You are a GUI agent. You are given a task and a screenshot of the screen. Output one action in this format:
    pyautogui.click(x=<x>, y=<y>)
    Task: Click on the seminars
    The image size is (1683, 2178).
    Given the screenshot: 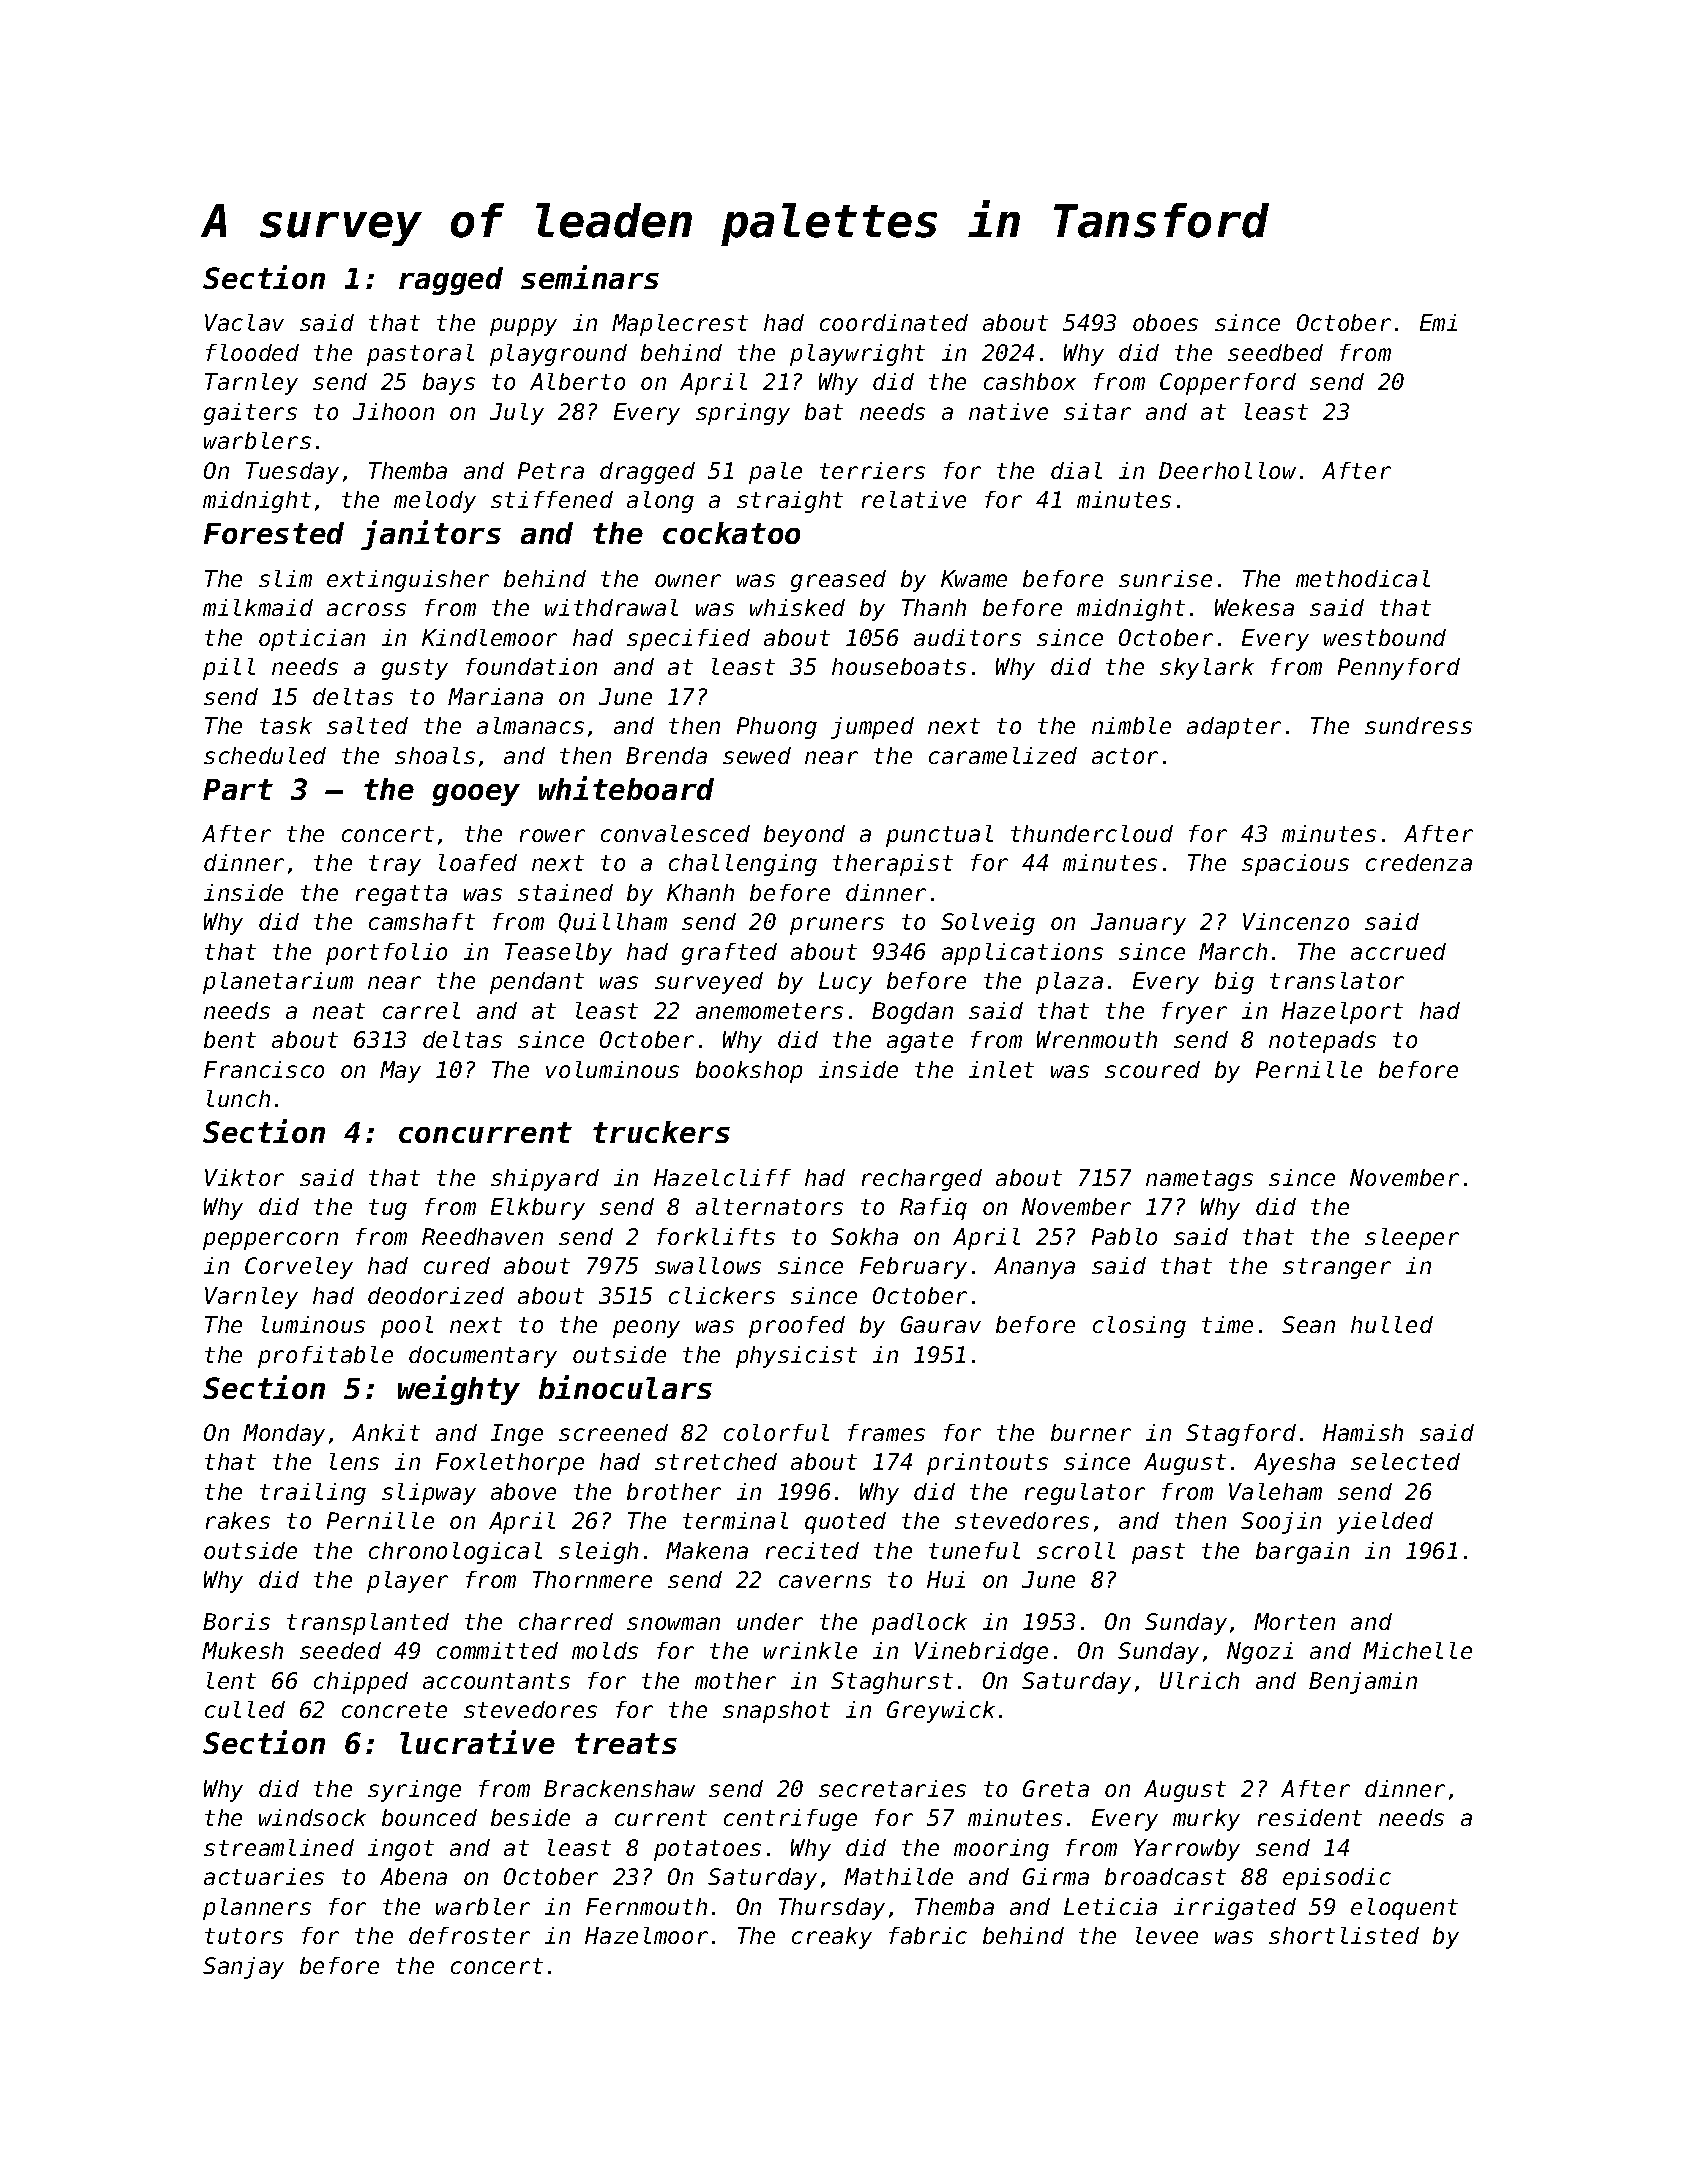 What is the action you would take?
    pyautogui.click(x=590, y=277)
